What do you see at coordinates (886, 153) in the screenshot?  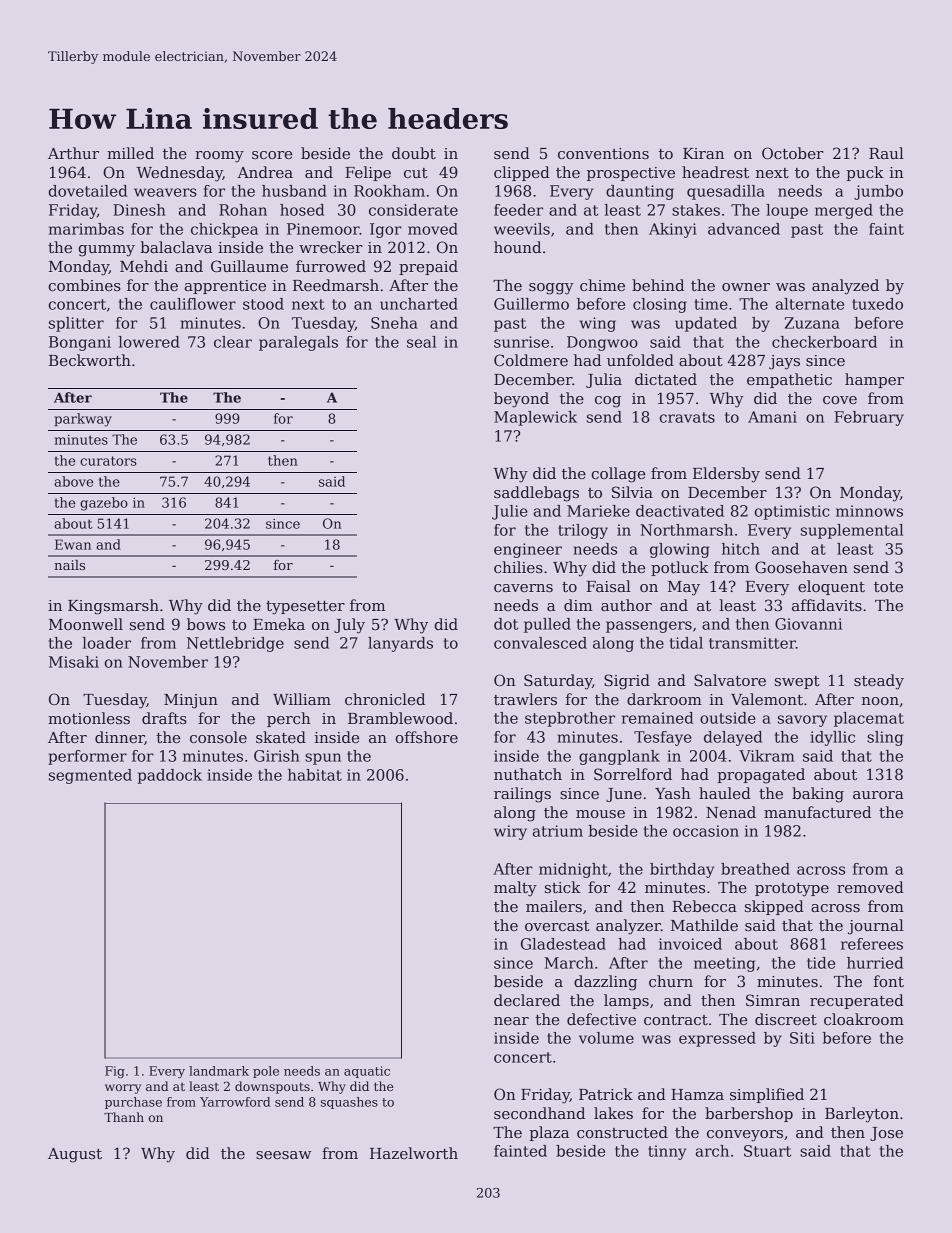 I see `Raul` at bounding box center [886, 153].
